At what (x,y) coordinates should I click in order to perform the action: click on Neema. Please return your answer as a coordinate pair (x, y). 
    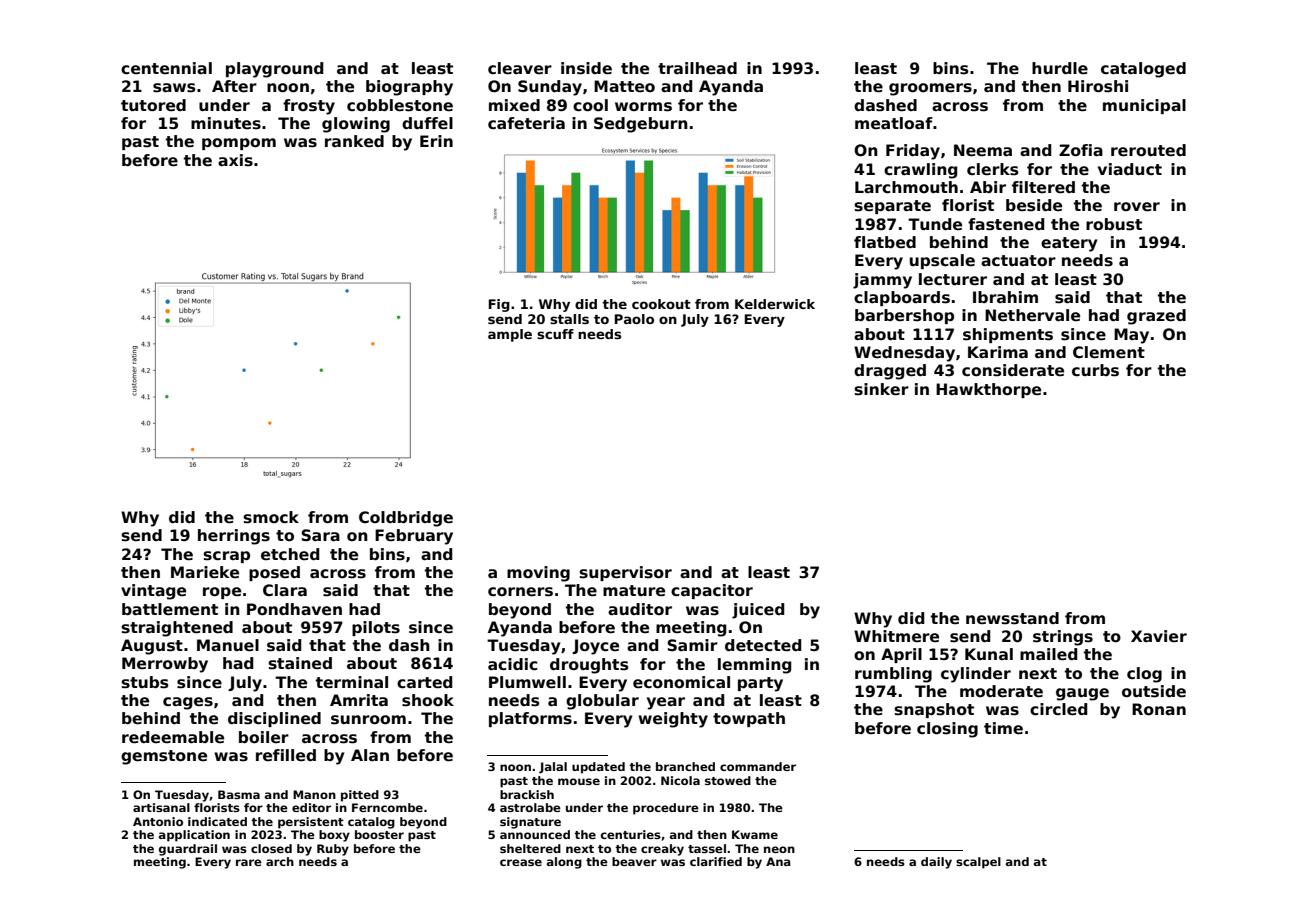
    Looking at the image, I should click on (983, 150).
